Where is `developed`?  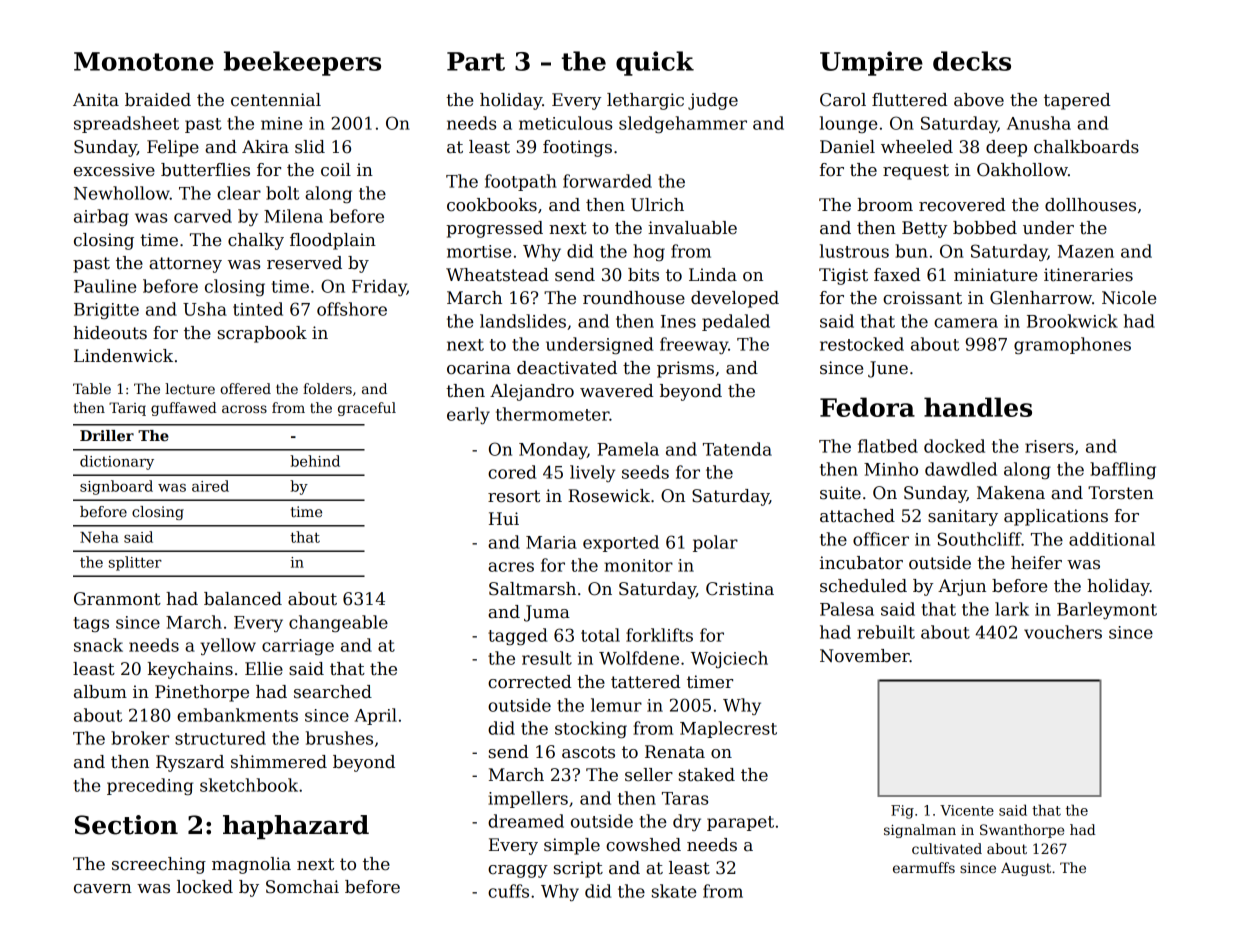
developed is located at coordinates (735, 299).
